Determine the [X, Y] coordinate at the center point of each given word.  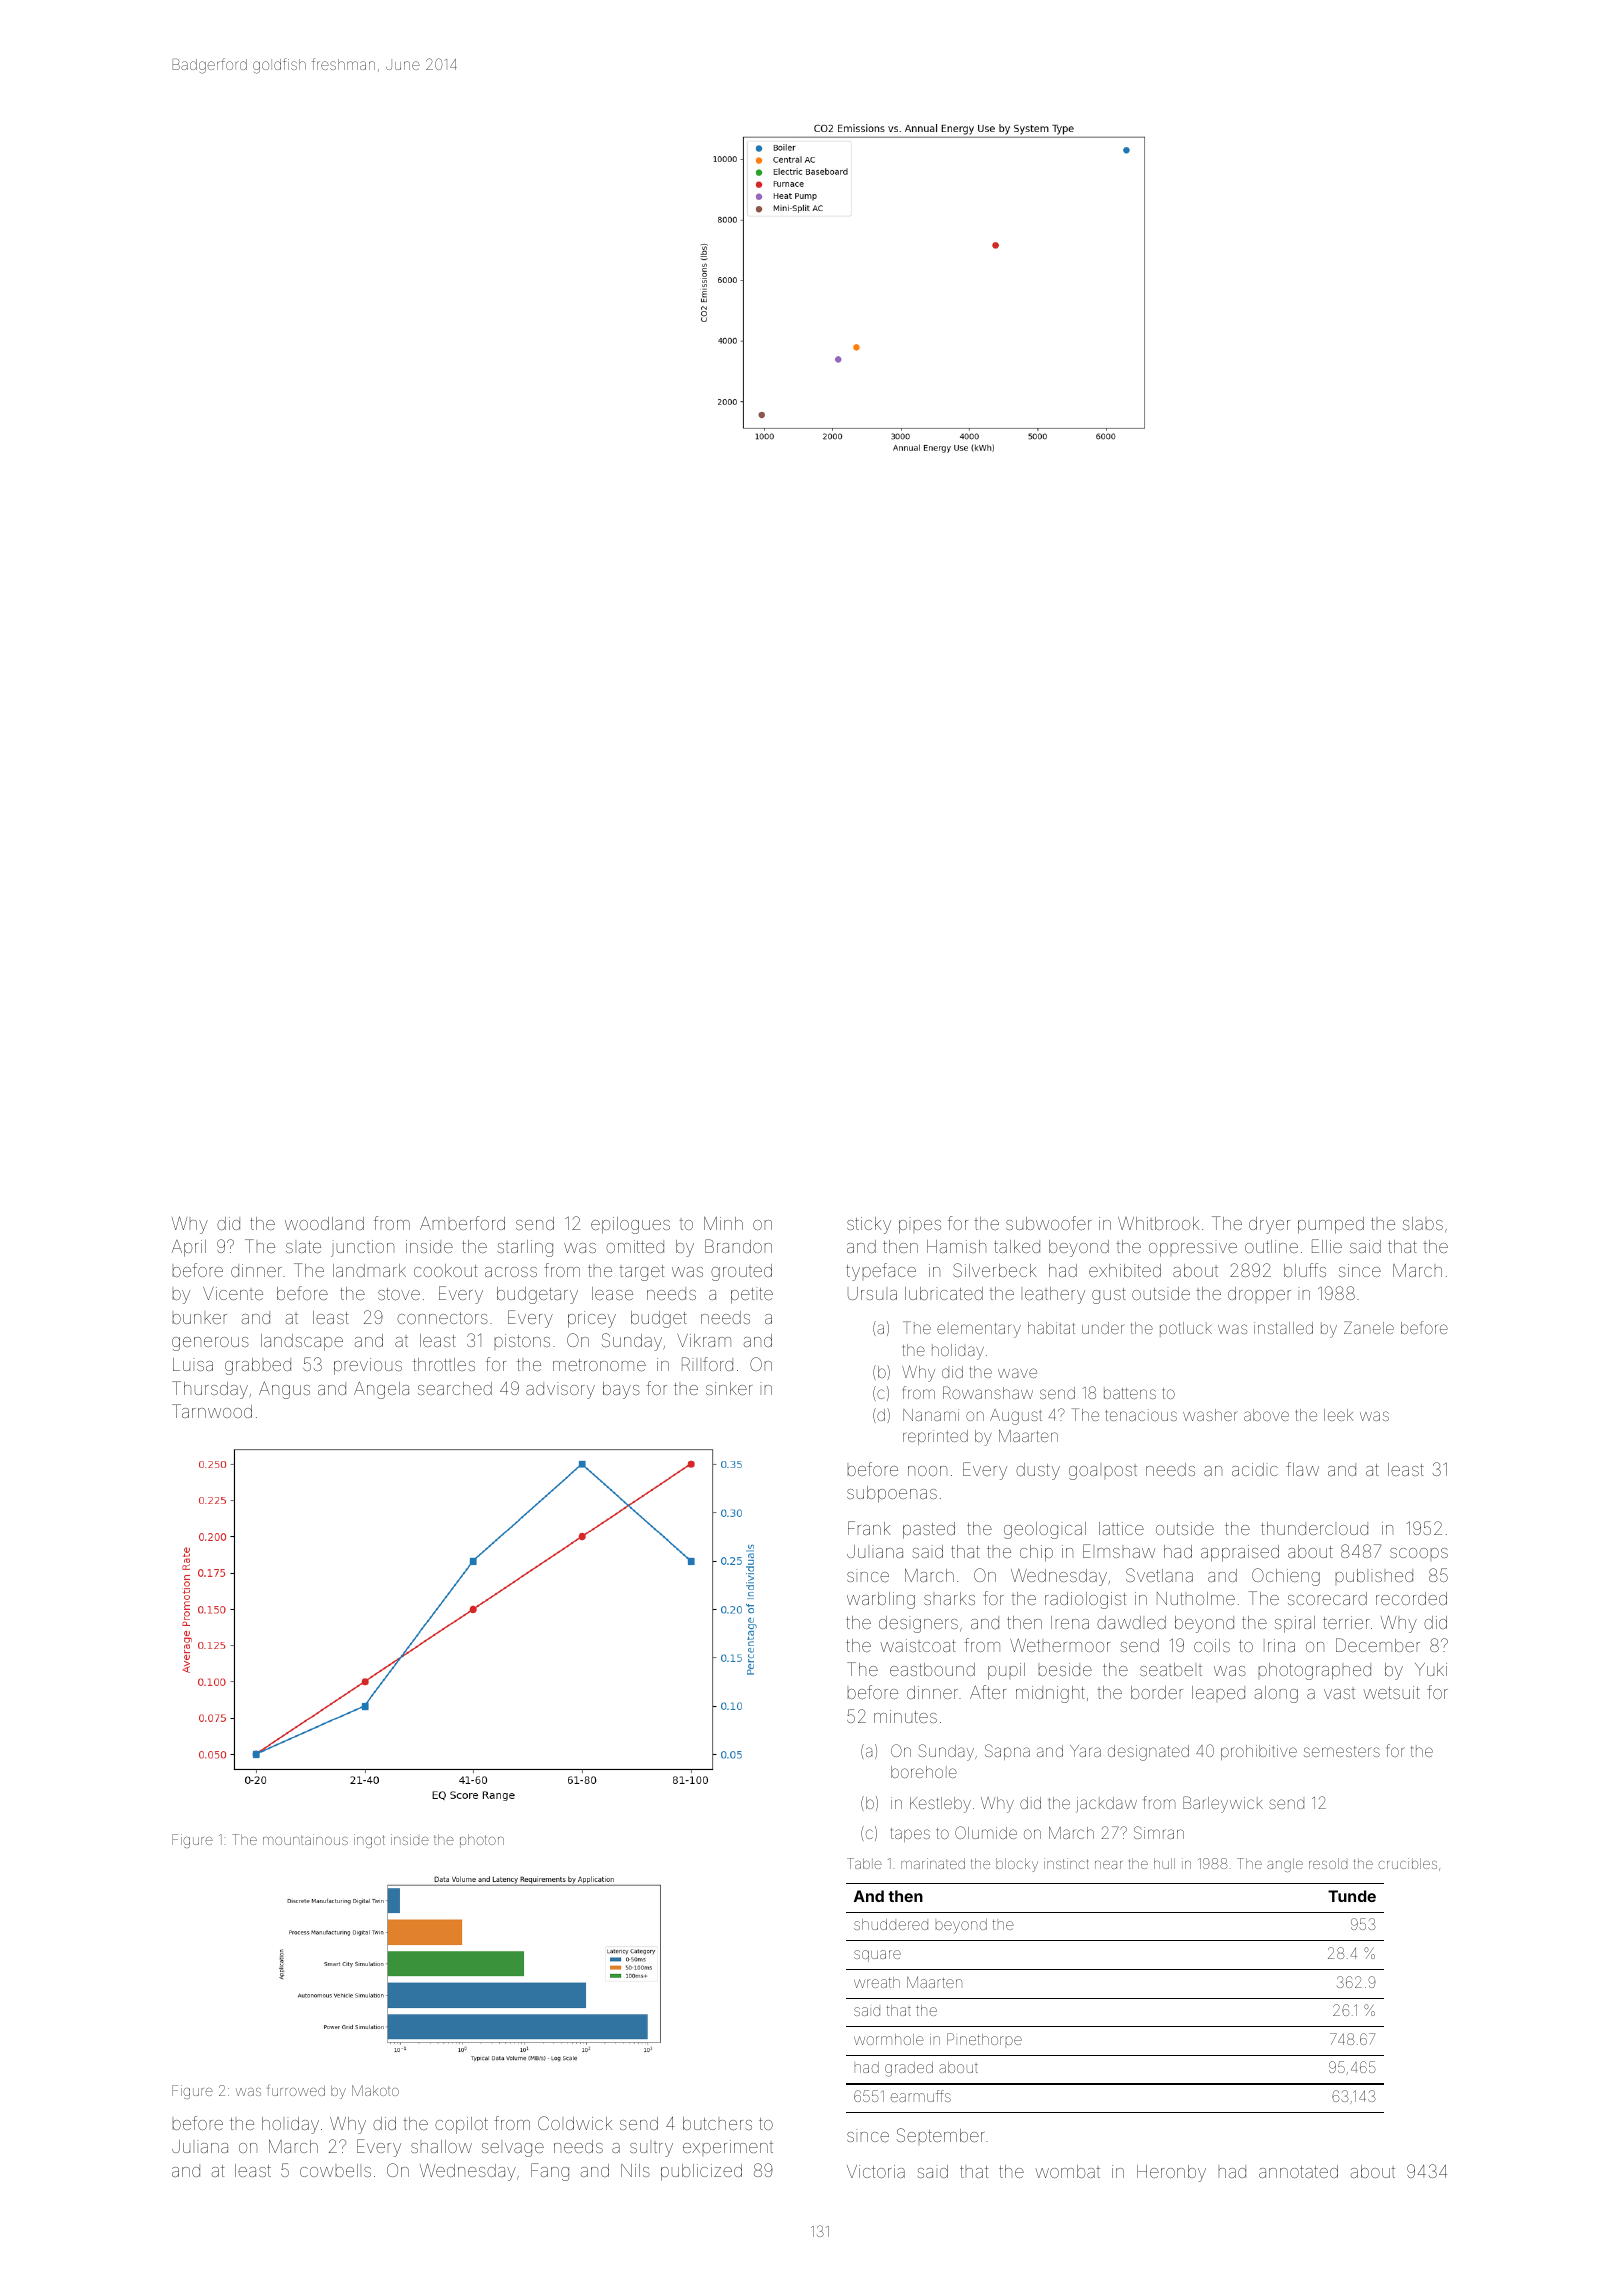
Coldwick [575, 2123]
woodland [324, 1223]
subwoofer [1049, 1223]
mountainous [305, 1839]
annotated [1298, 2171]
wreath [877, 1982]
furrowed [296, 2090]
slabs [1423, 1223]
